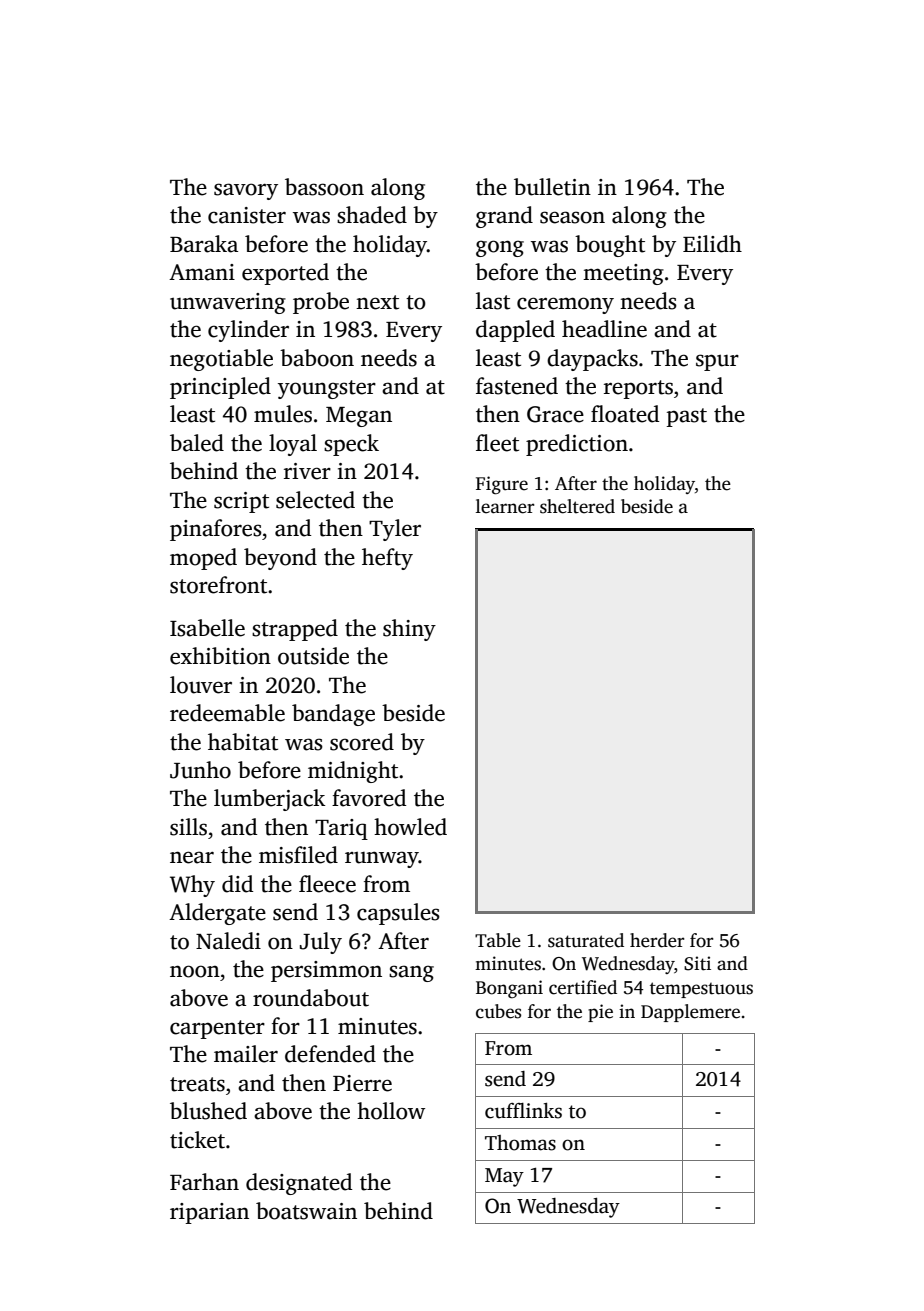 This image has width=924, height=1311. Describe the element at coordinates (712, 244) in the image. I see `Eilidh` at that location.
